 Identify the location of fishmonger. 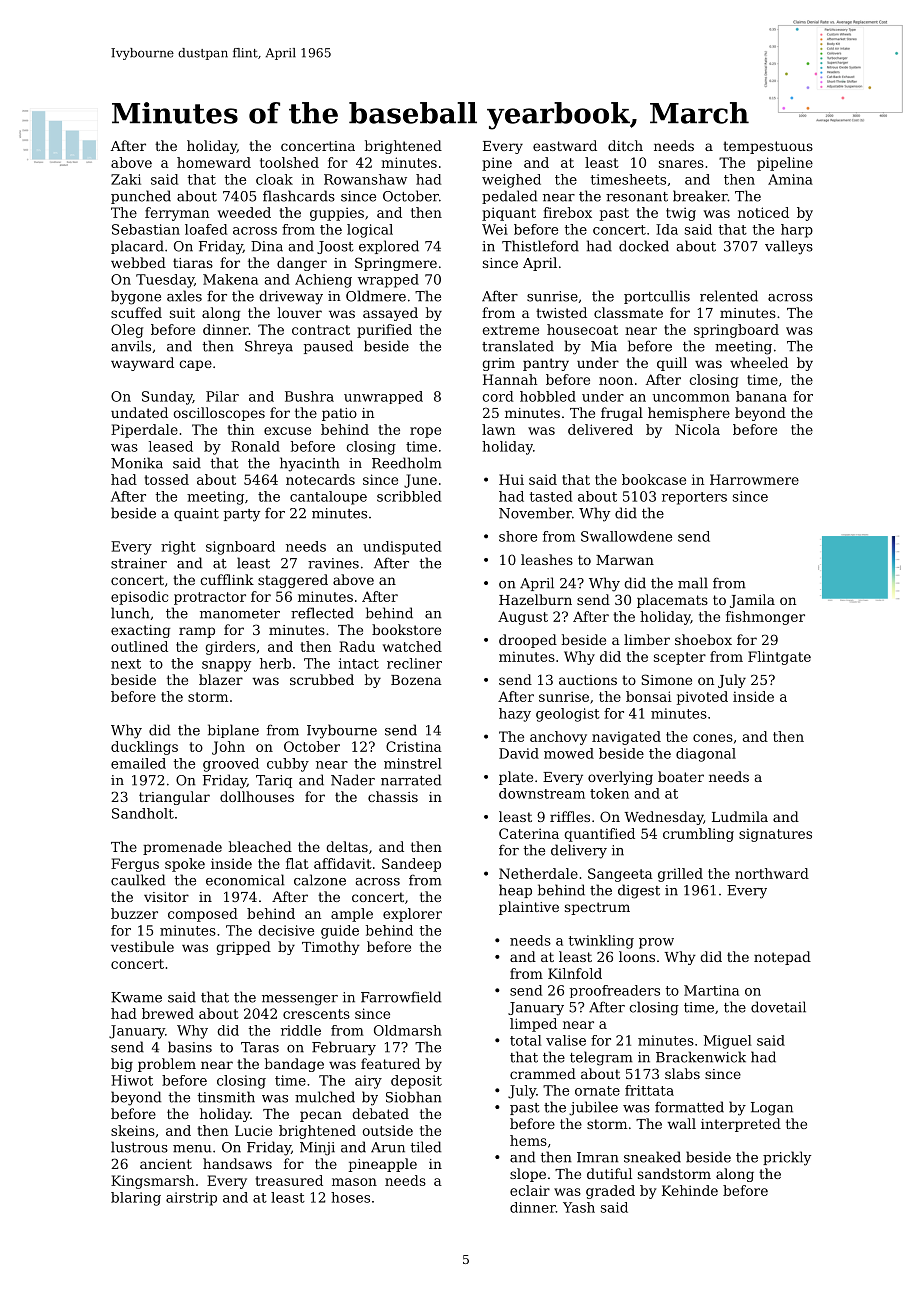
(765, 618).
